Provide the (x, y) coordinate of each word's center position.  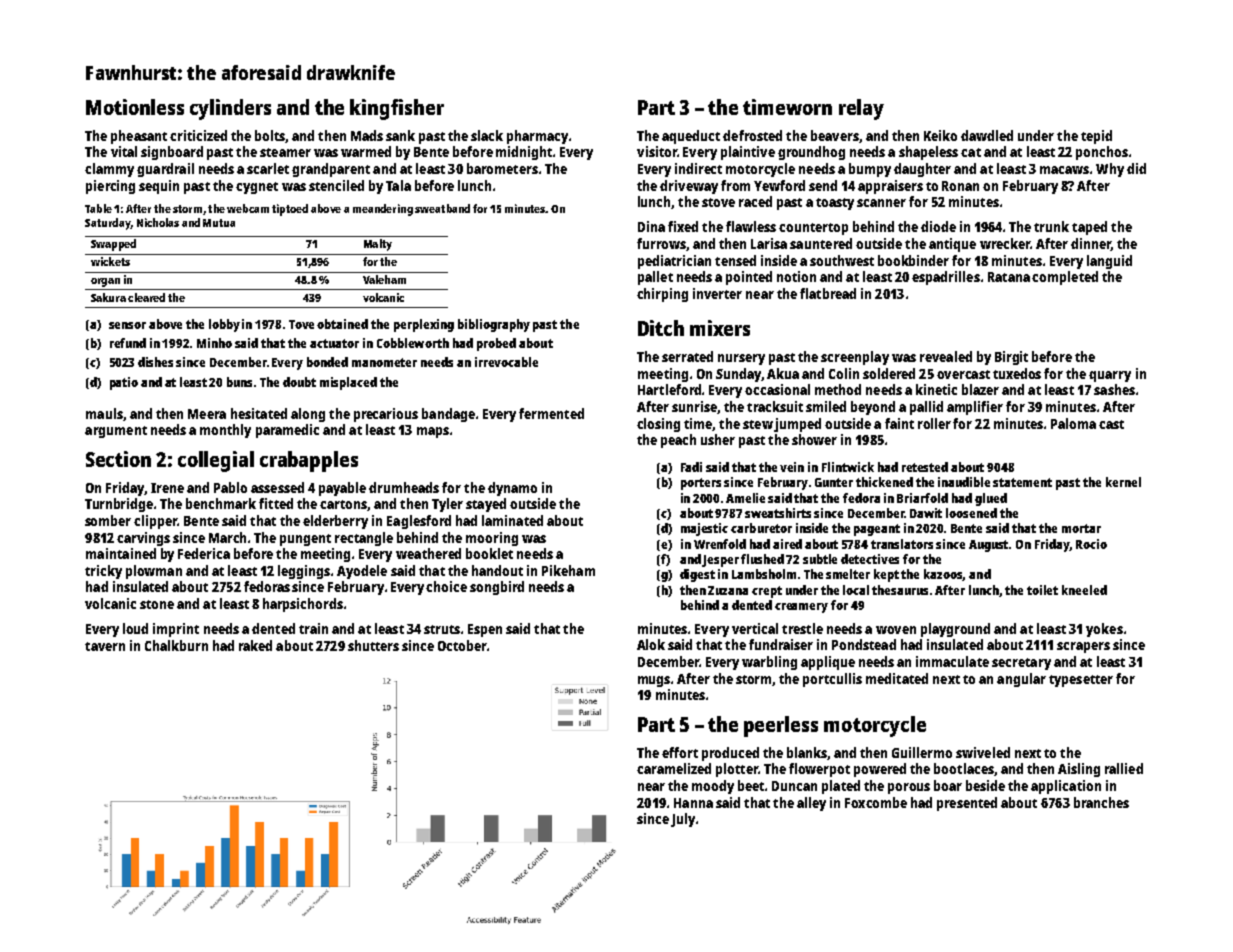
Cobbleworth (413, 343)
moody (713, 787)
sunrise (694, 406)
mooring (492, 539)
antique (952, 245)
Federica (204, 553)
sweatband (442, 208)
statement (1022, 482)
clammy (109, 170)
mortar (1081, 528)
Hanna (693, 803)
